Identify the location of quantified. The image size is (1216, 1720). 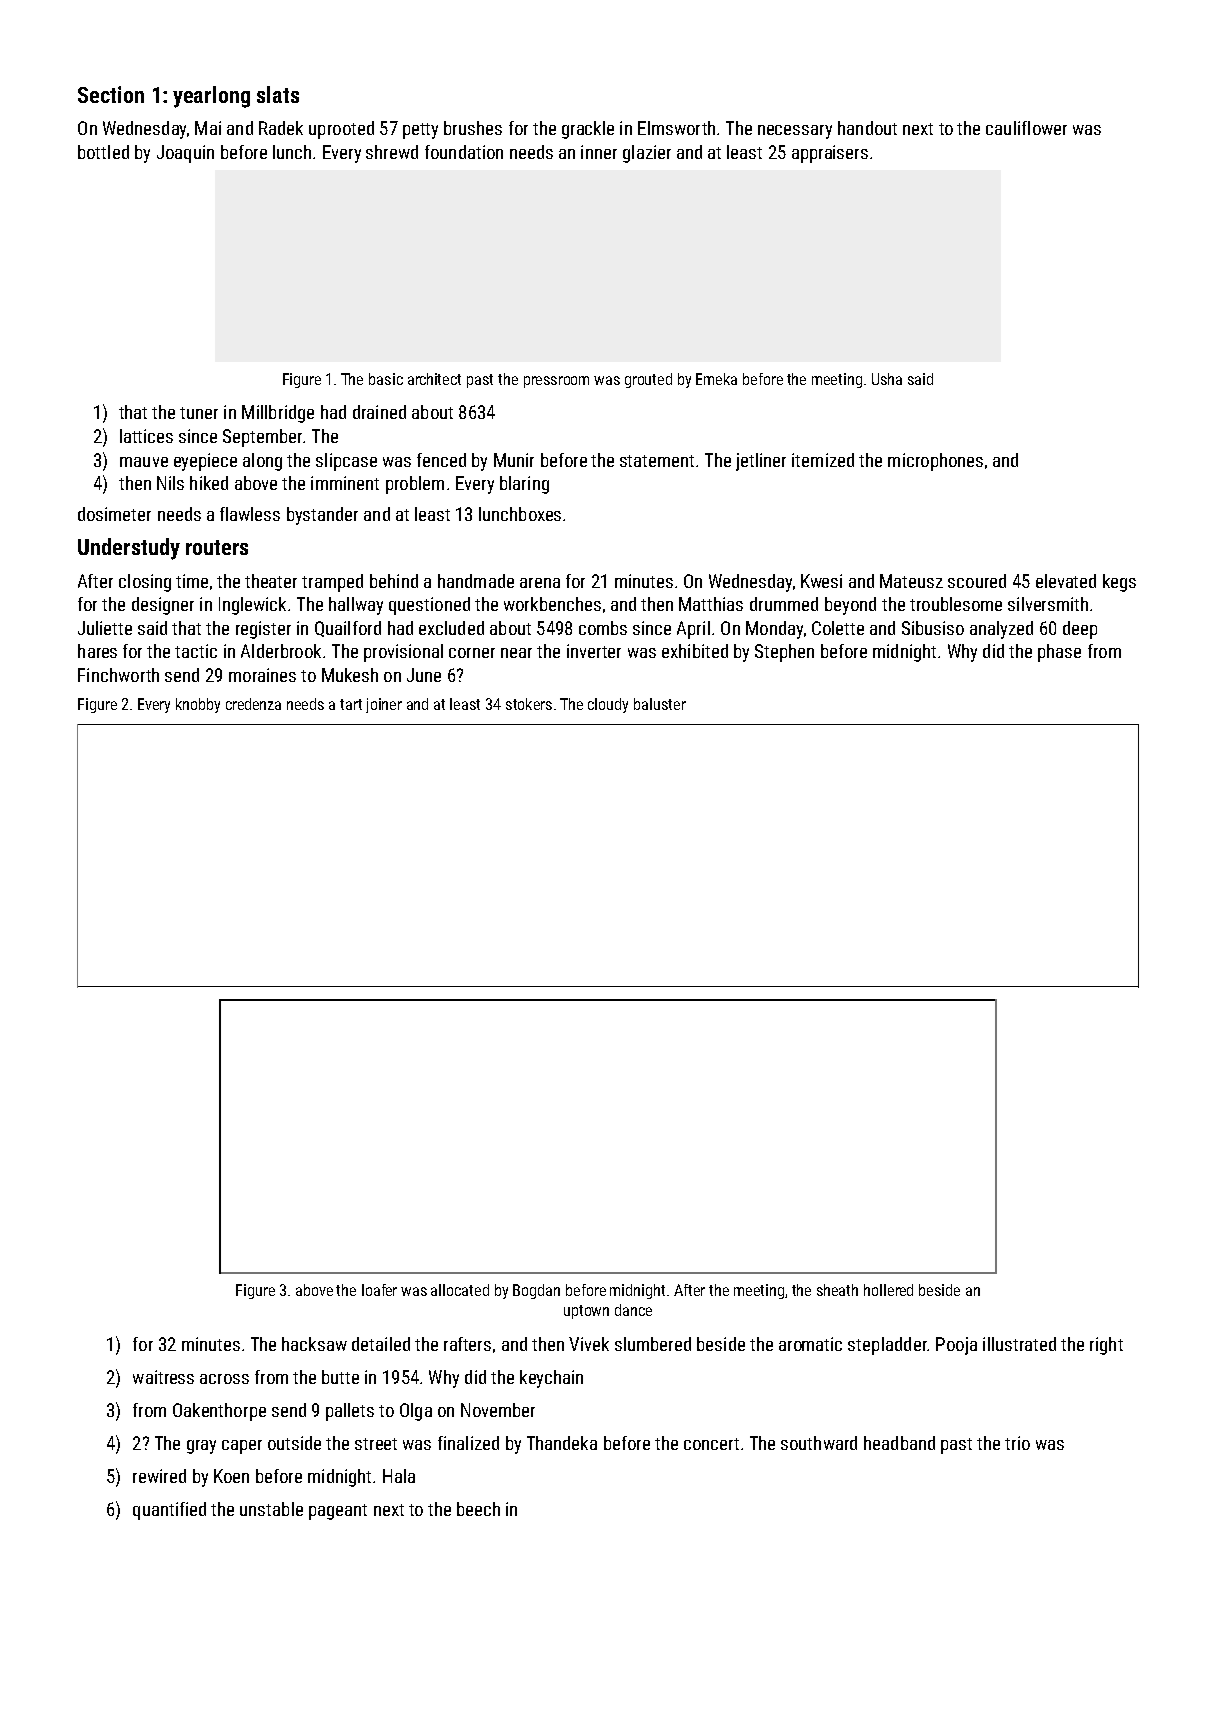
(169, 1511).
